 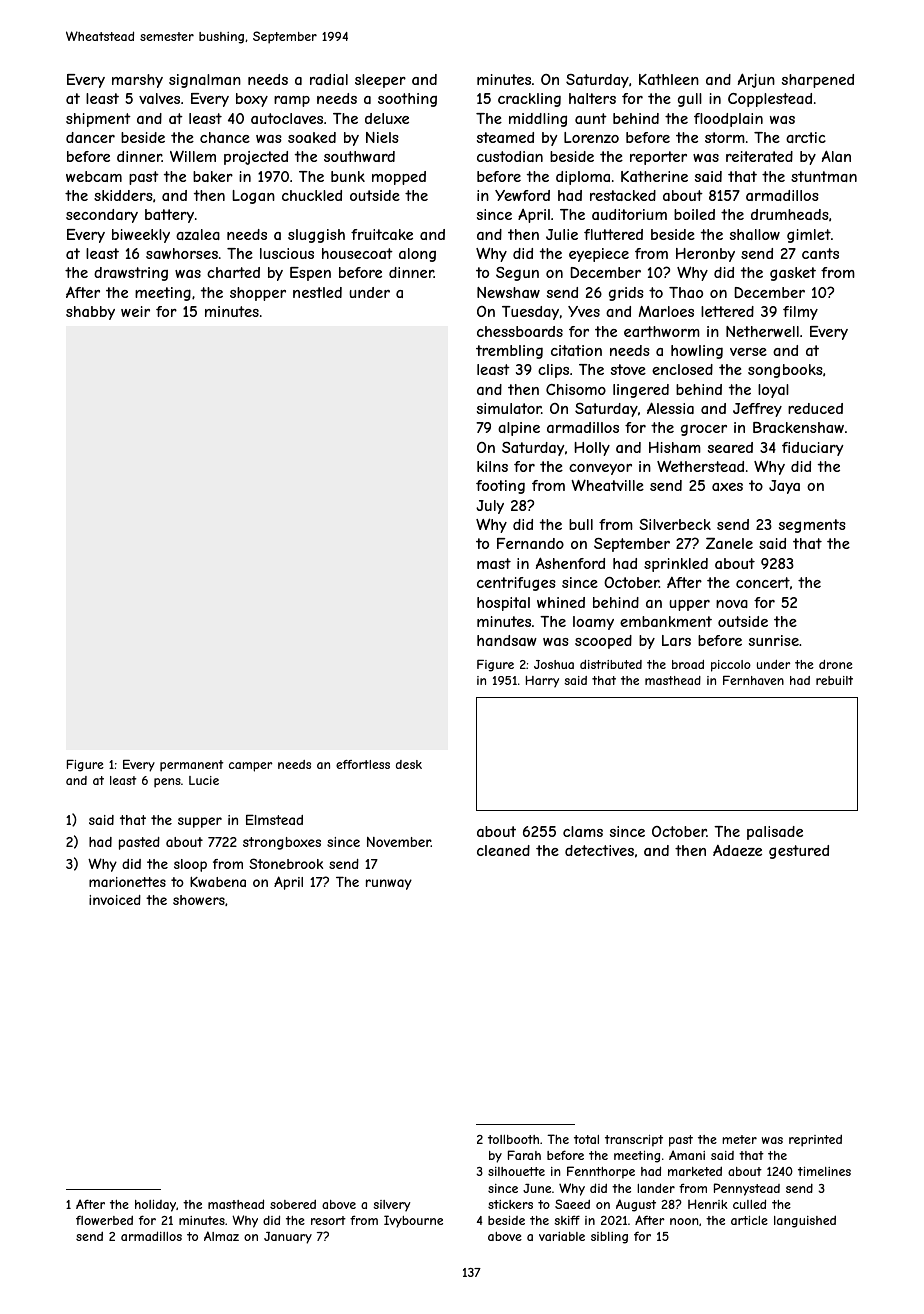 I want to click on gestured, so click(x=799, y=852).
